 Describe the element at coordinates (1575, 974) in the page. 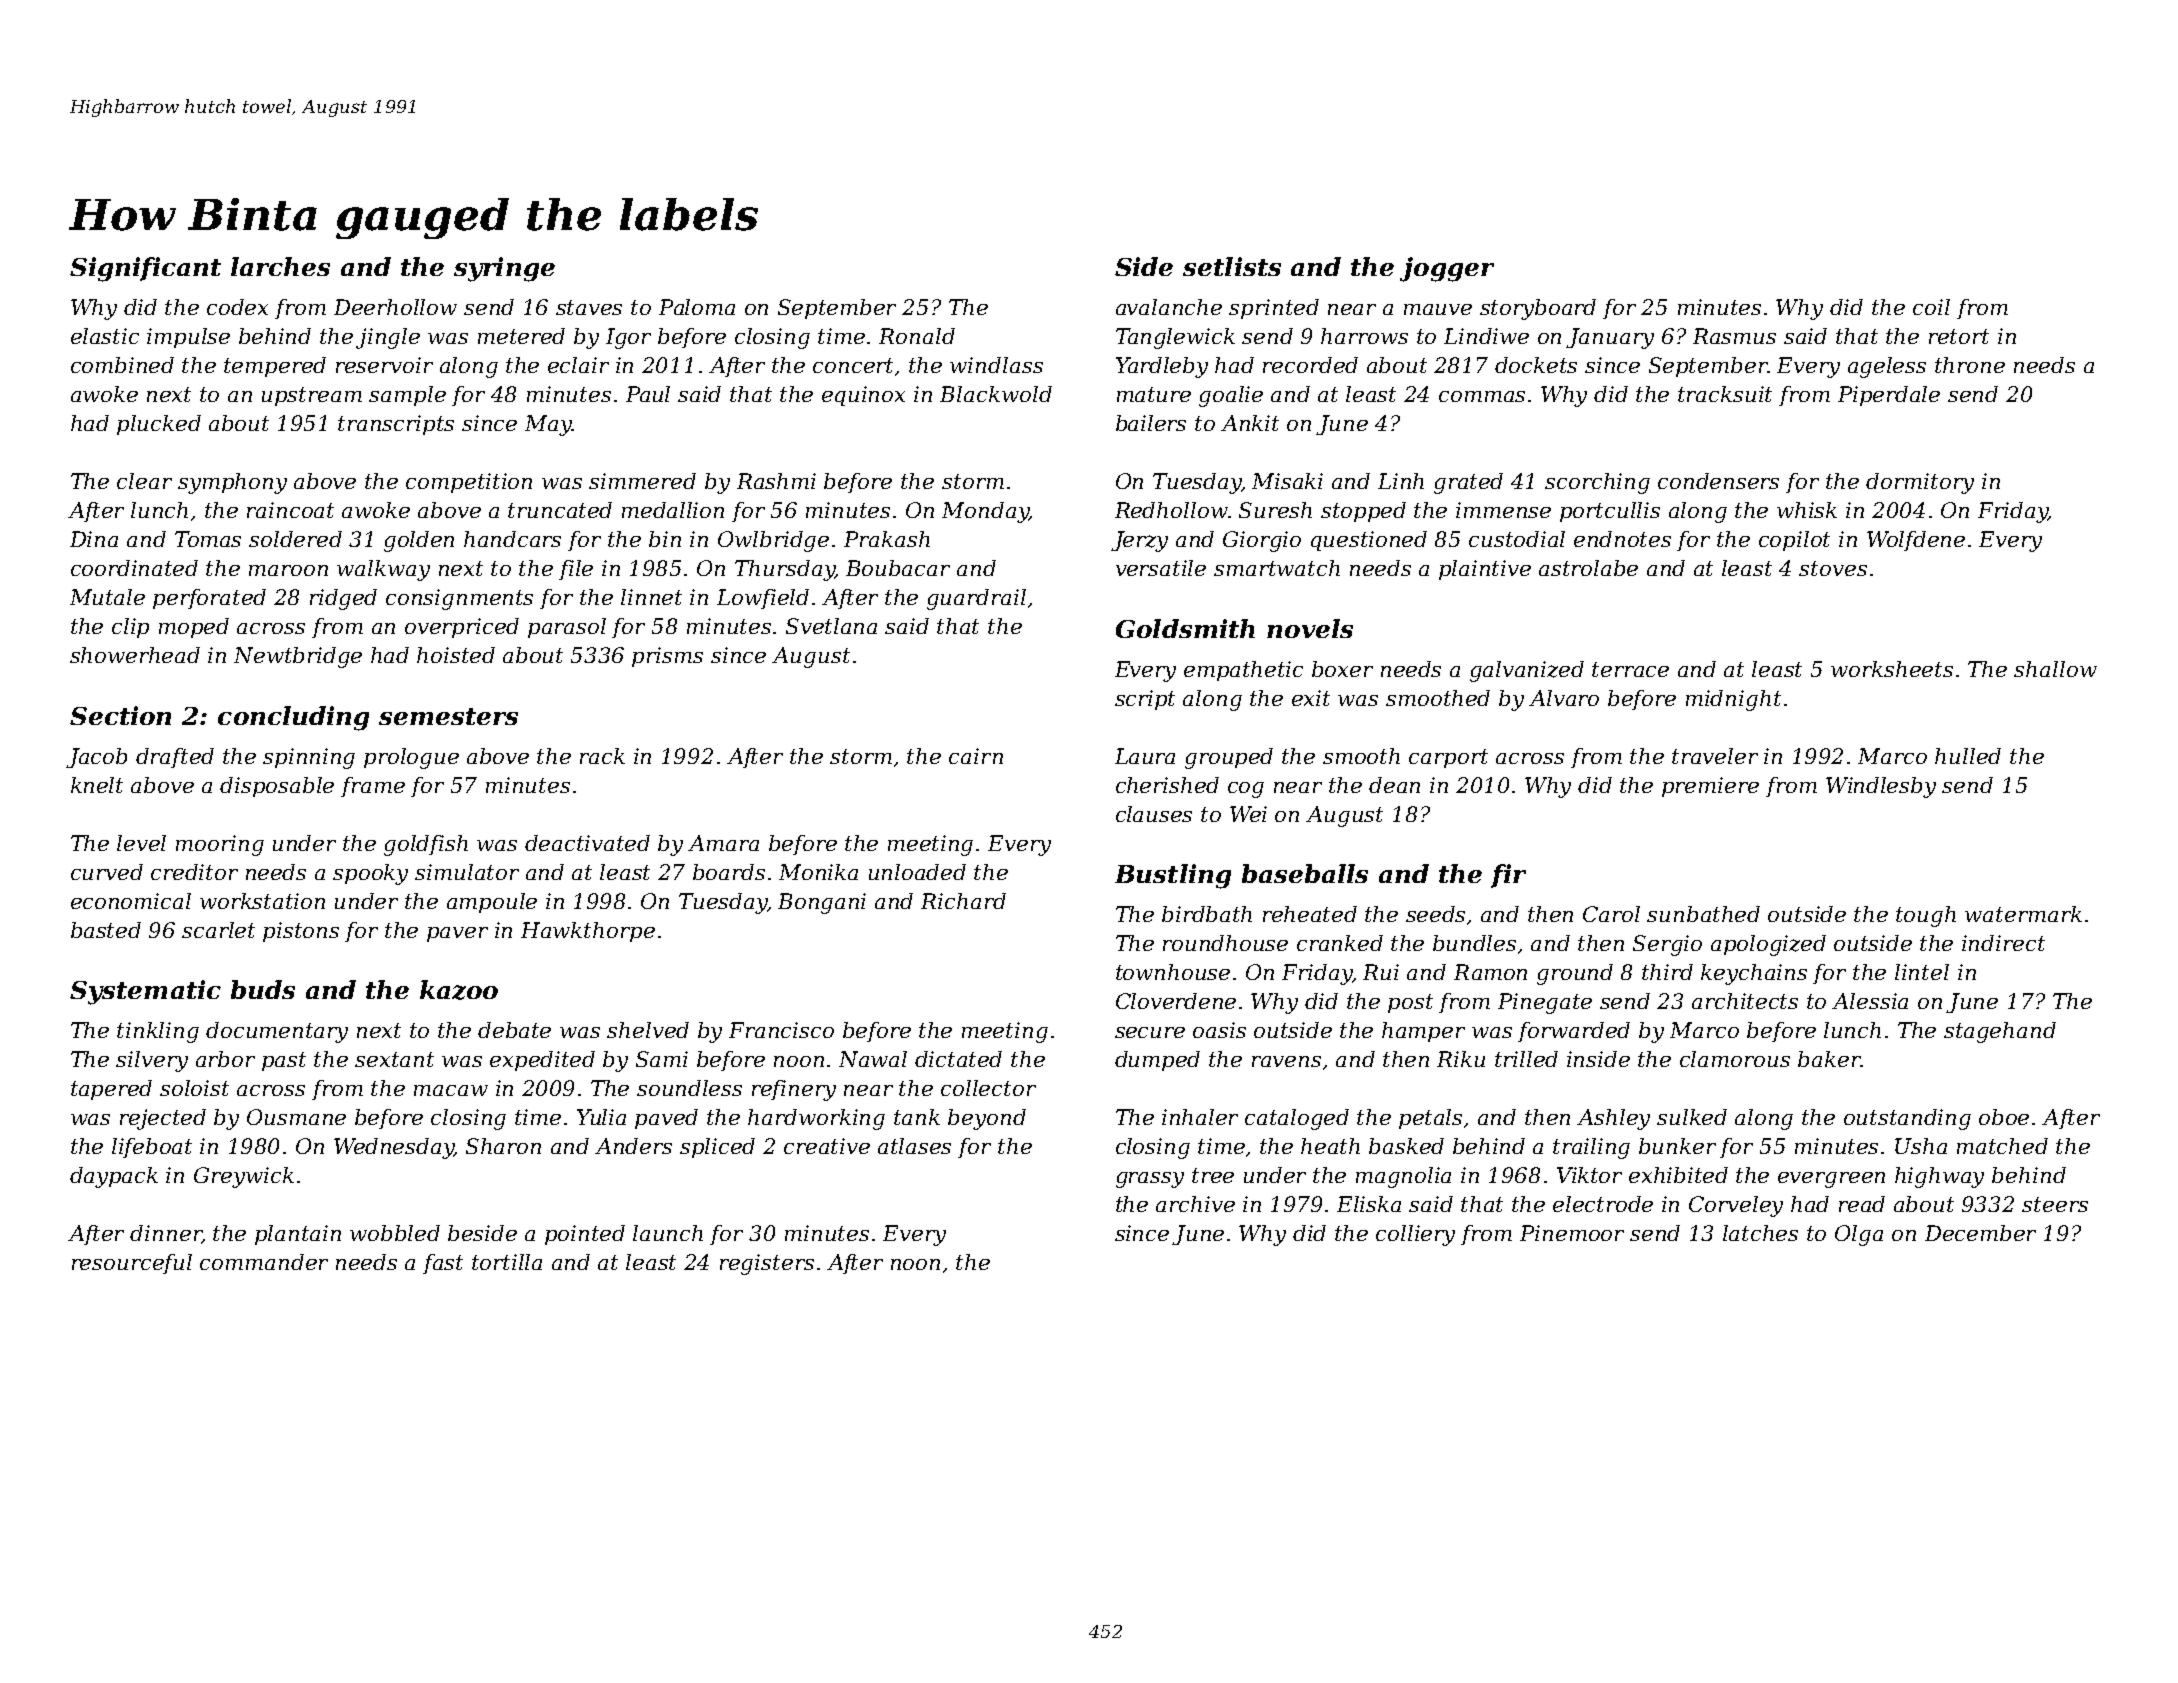

I see `ground` at that location.
